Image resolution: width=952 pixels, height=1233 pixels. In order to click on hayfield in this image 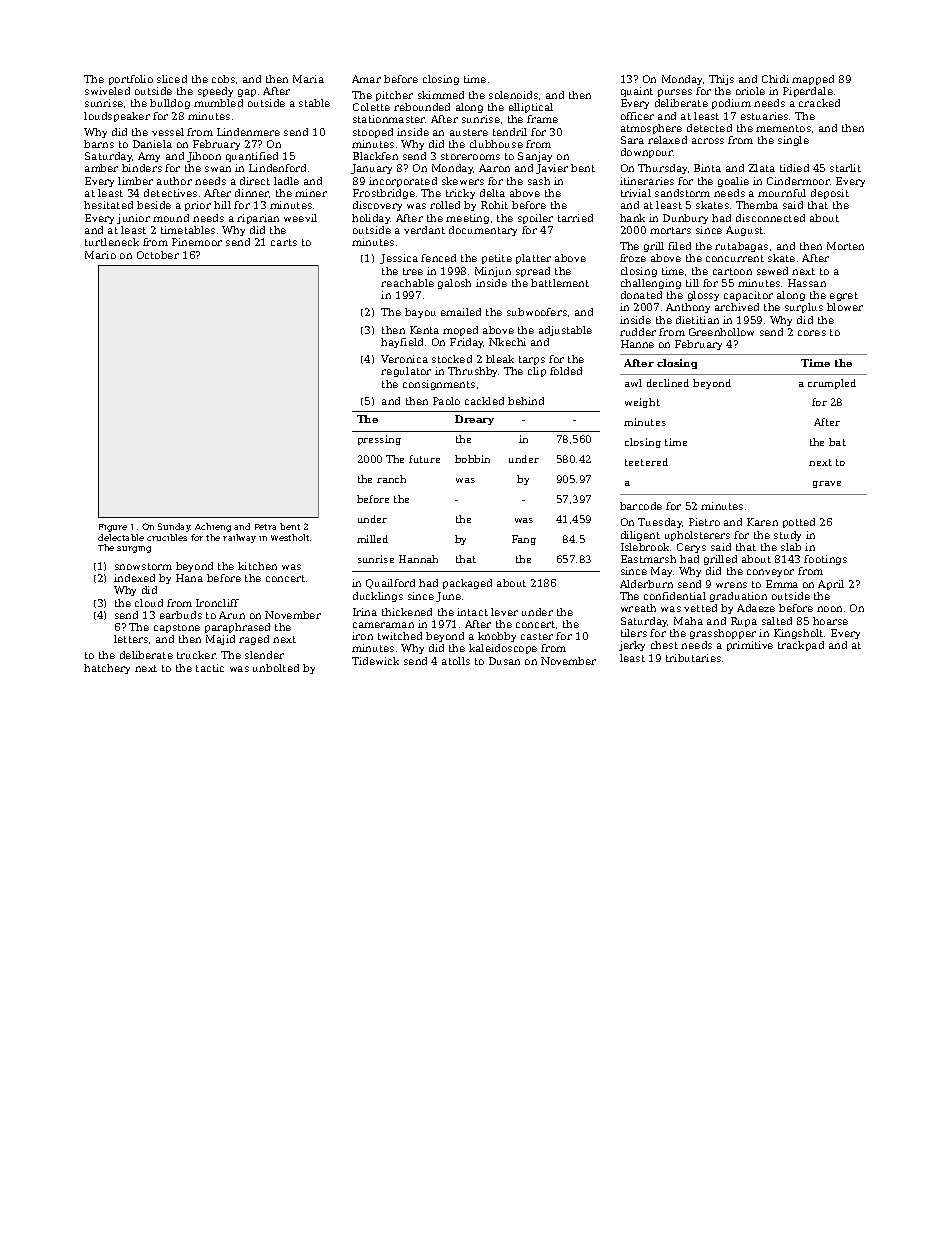, I will do `click(402, 343)`.
